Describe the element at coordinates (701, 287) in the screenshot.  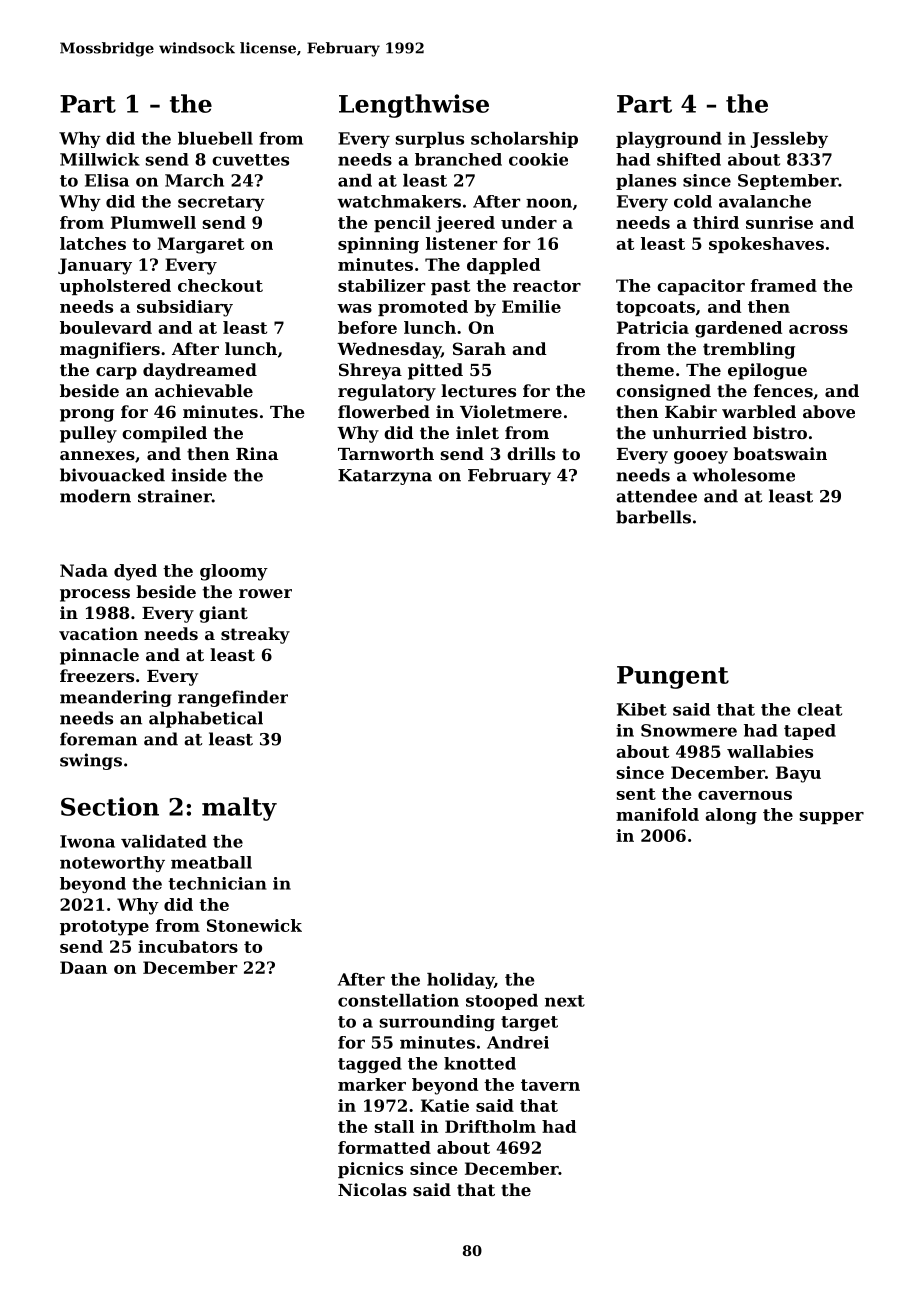
I see `capacitor` at that location.
